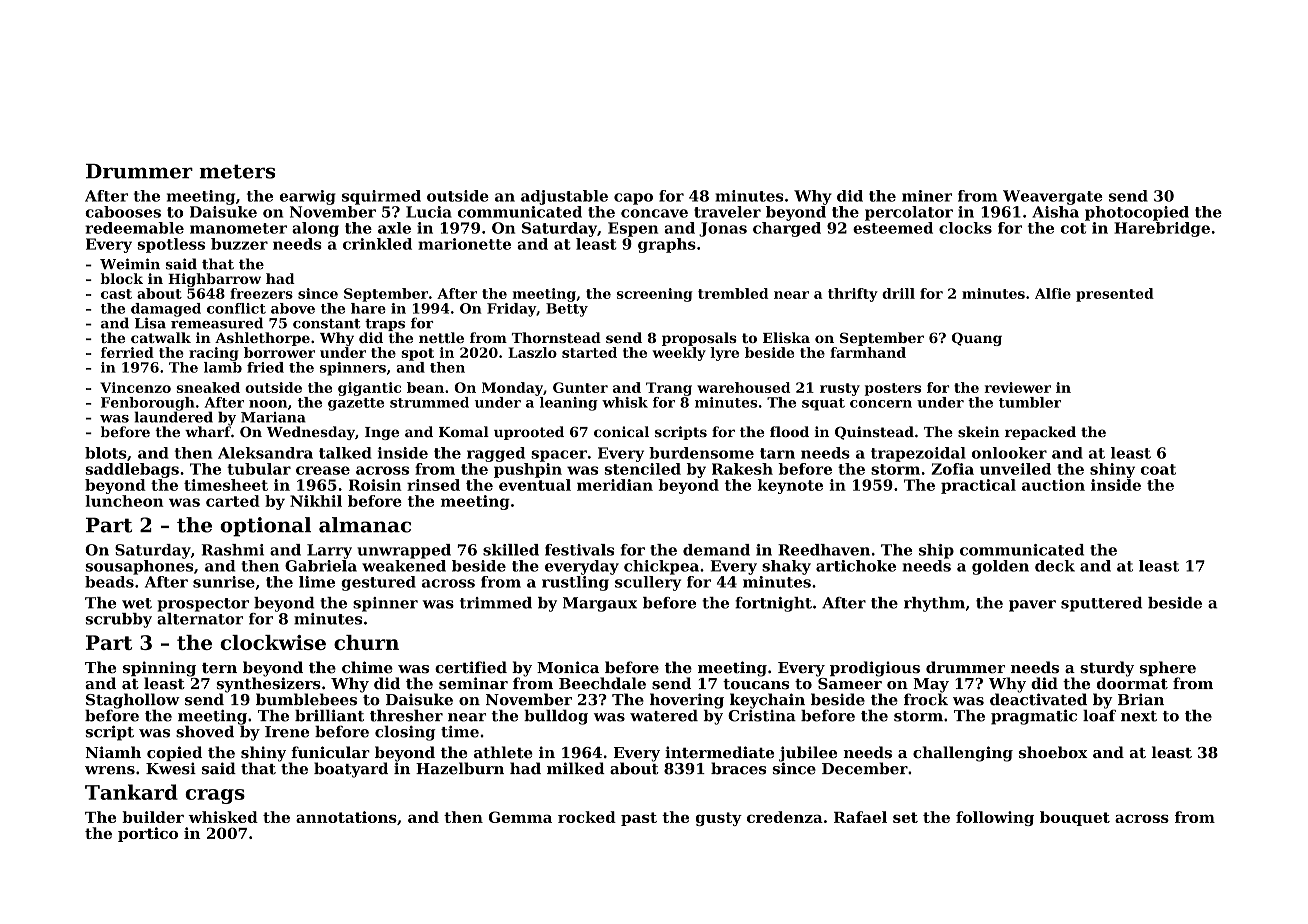  Describe the element at coordinates (148, 834) in the screenshot. I see `portico` at that location.
